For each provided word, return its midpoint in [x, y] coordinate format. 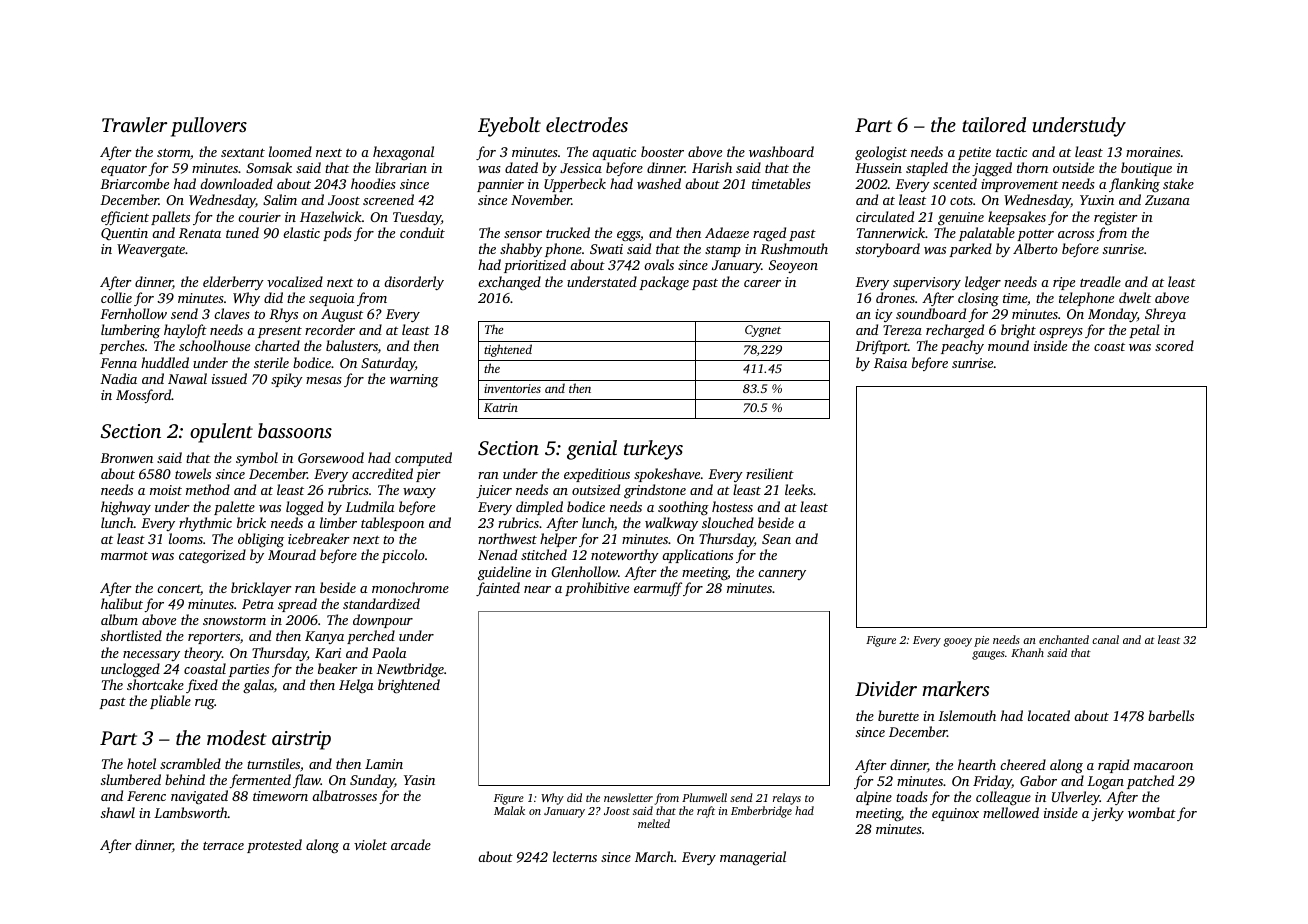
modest [237, 737]
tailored [994, 124]
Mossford [144, 396]
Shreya [1165, 315]
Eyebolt [509, 127]
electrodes [587, 124]
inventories [512, 388]
